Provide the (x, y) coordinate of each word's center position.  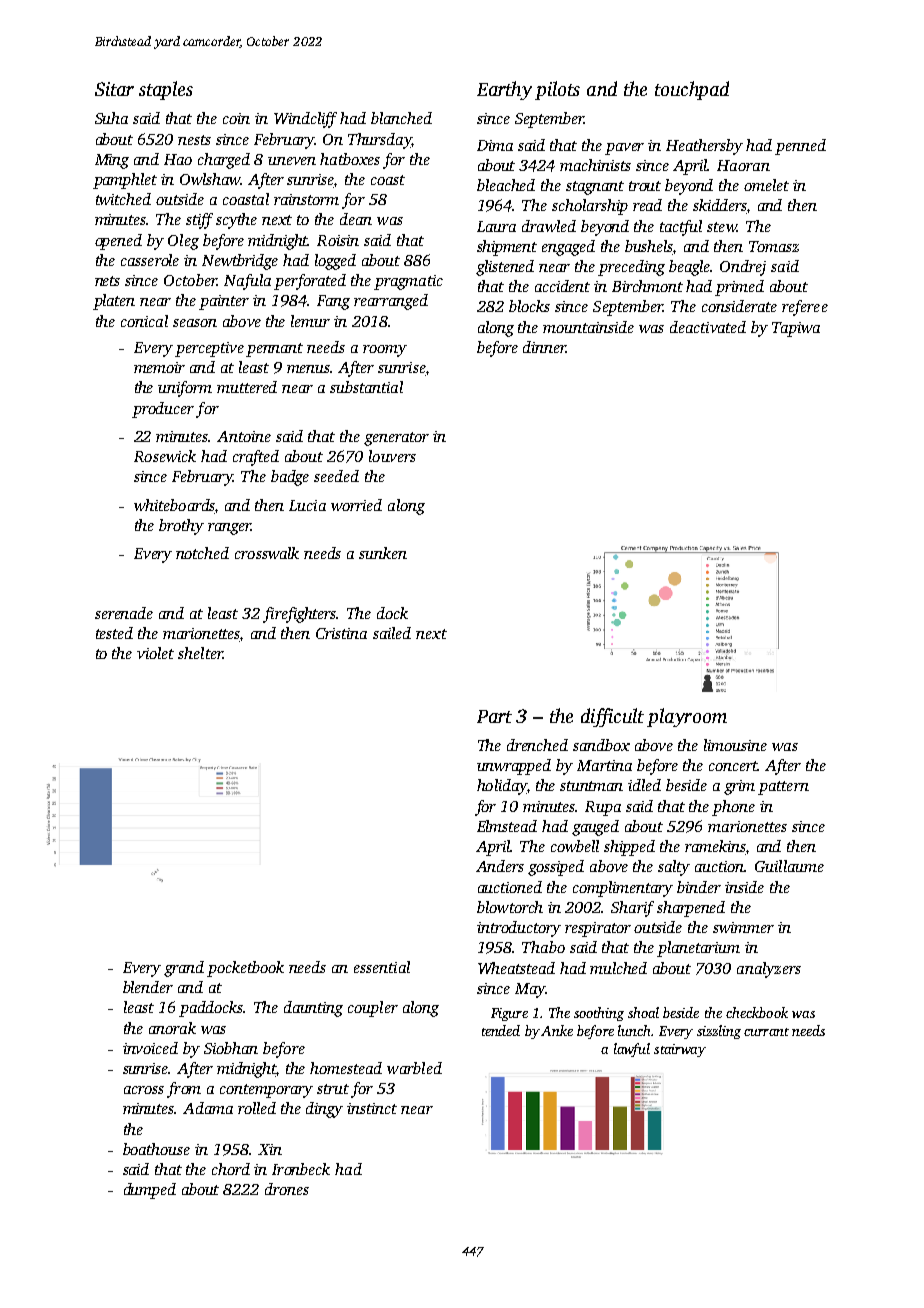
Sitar (114, 89)
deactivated (708, 327)
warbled (414, 1068)
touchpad (692, 90)
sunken (383, 553)
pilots (557, 90)
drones (287, 1189)
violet (155, 653)
